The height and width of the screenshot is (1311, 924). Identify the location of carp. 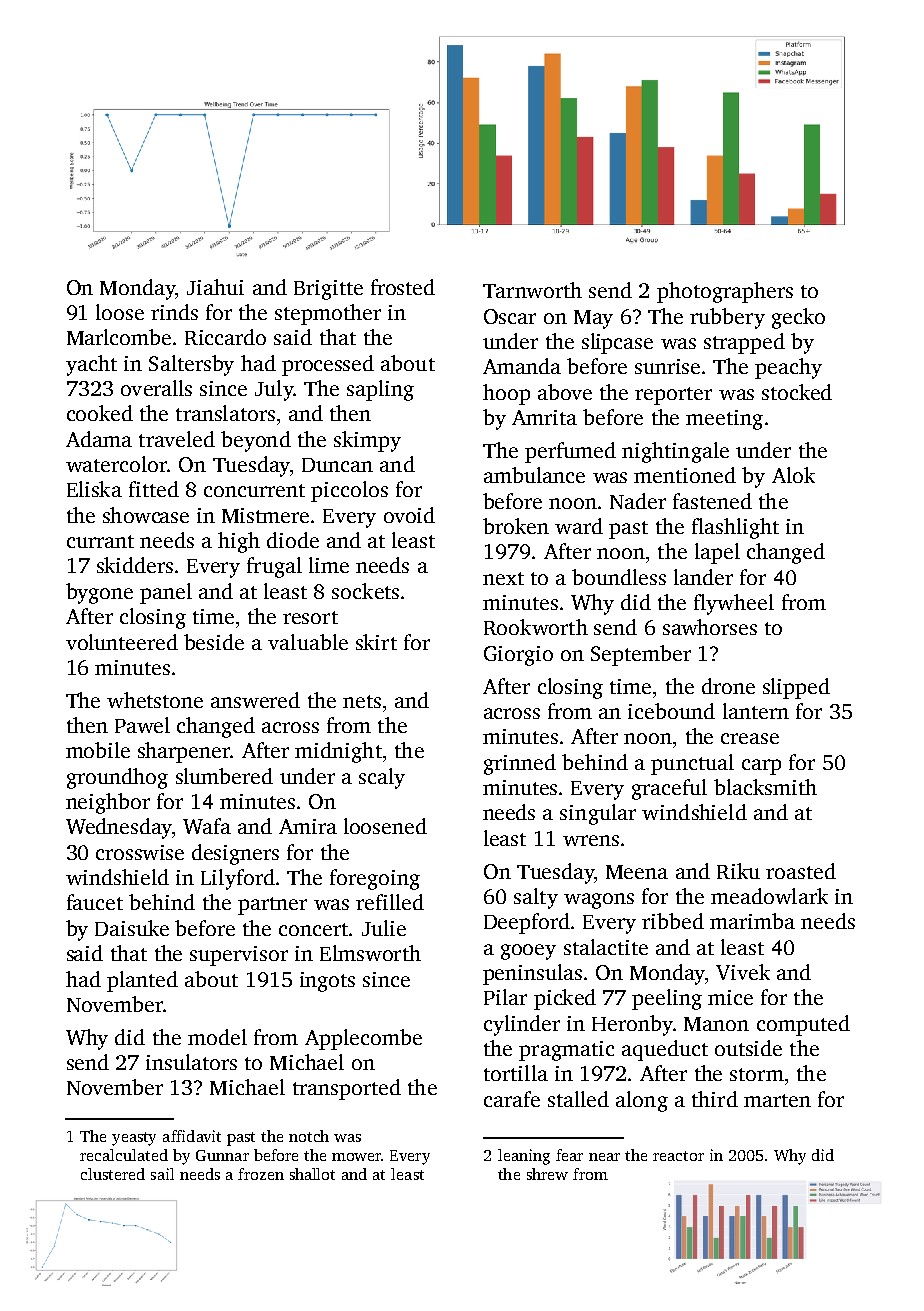
(761, 767).
